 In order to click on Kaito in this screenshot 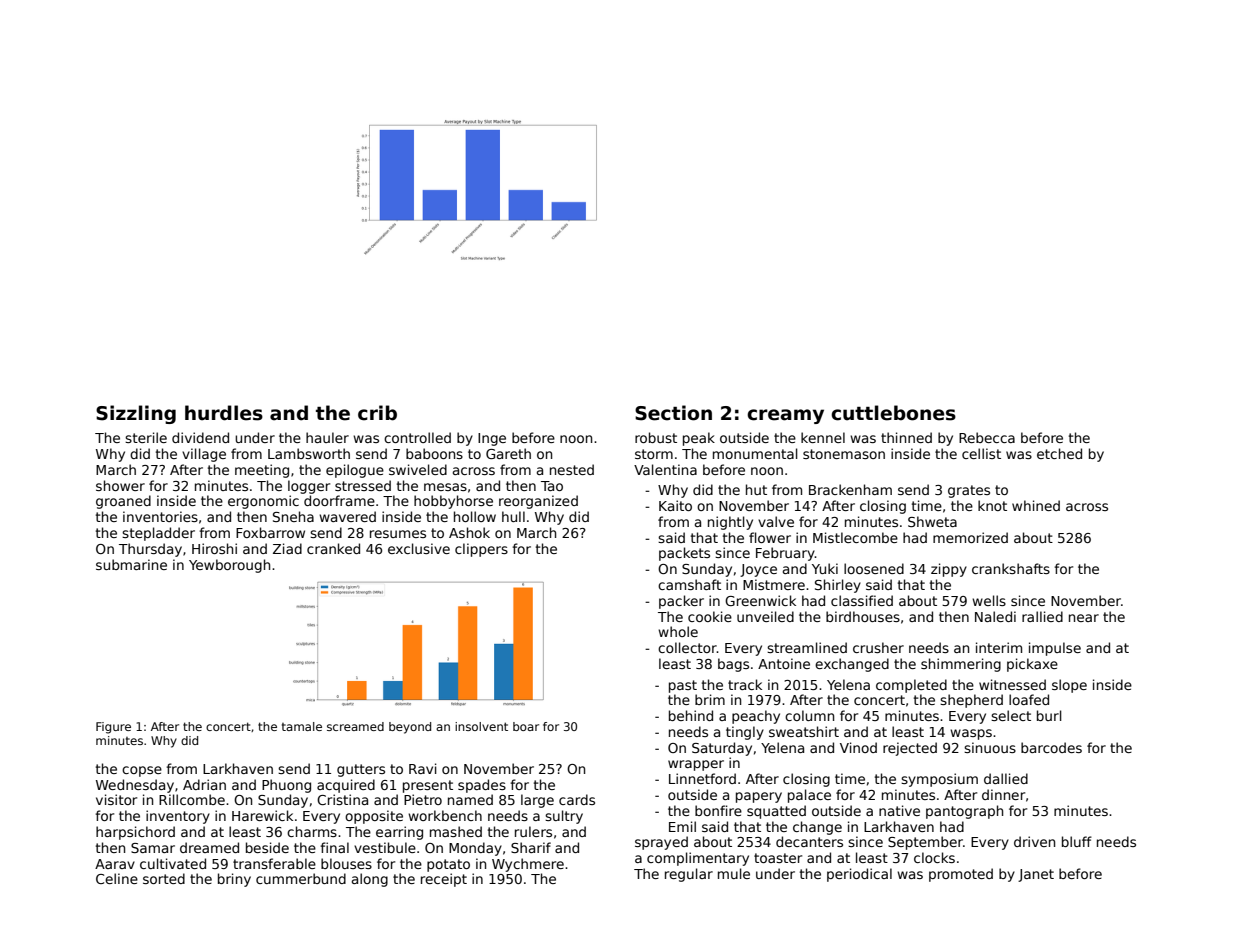, I will do `click(675, 505)`.
